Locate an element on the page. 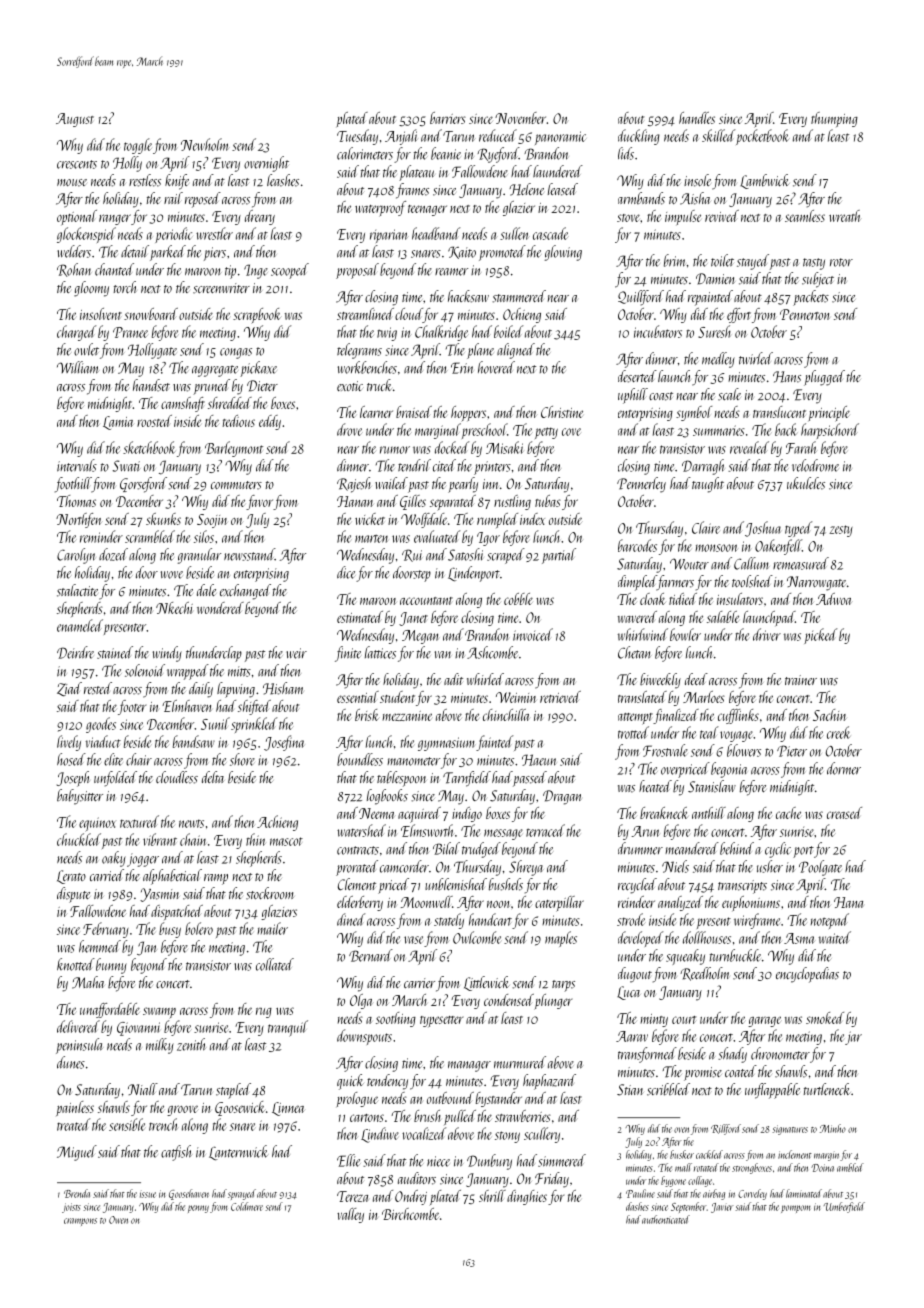 This image has height=1308, width=924. barriers is located at coordinates (448, 118).
